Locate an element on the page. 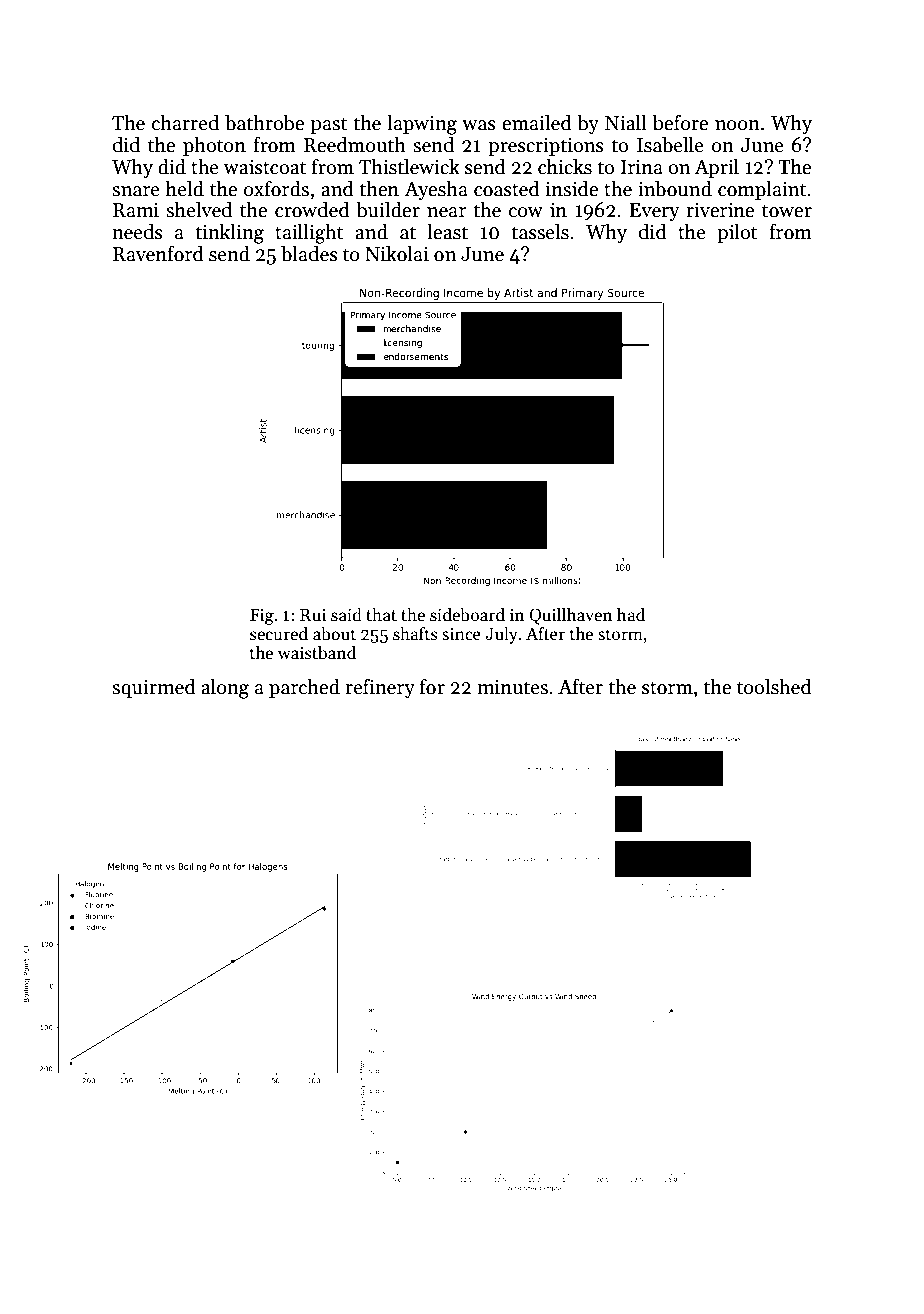  needs is located at coordinates (137, 231).
